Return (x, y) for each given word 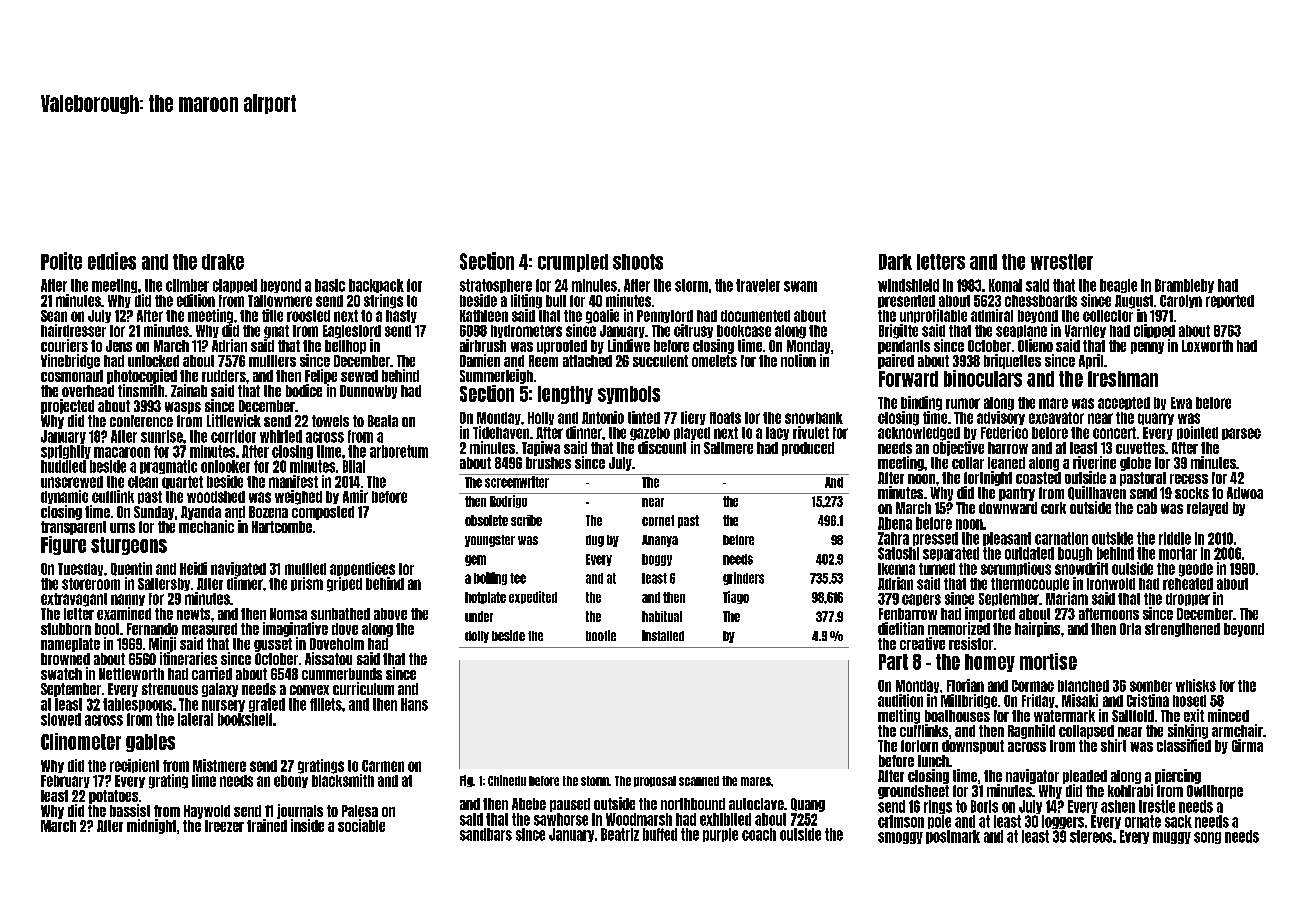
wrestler (1062, 262)
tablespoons (137, 705)
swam (800, 286)
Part (893, 662)
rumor (963, 403)
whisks (1196, 685)
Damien (480, 360)
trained (267, 825)
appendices (362, 569)
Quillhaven (1097, 493)
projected (67, 406)
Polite (61, 261)
